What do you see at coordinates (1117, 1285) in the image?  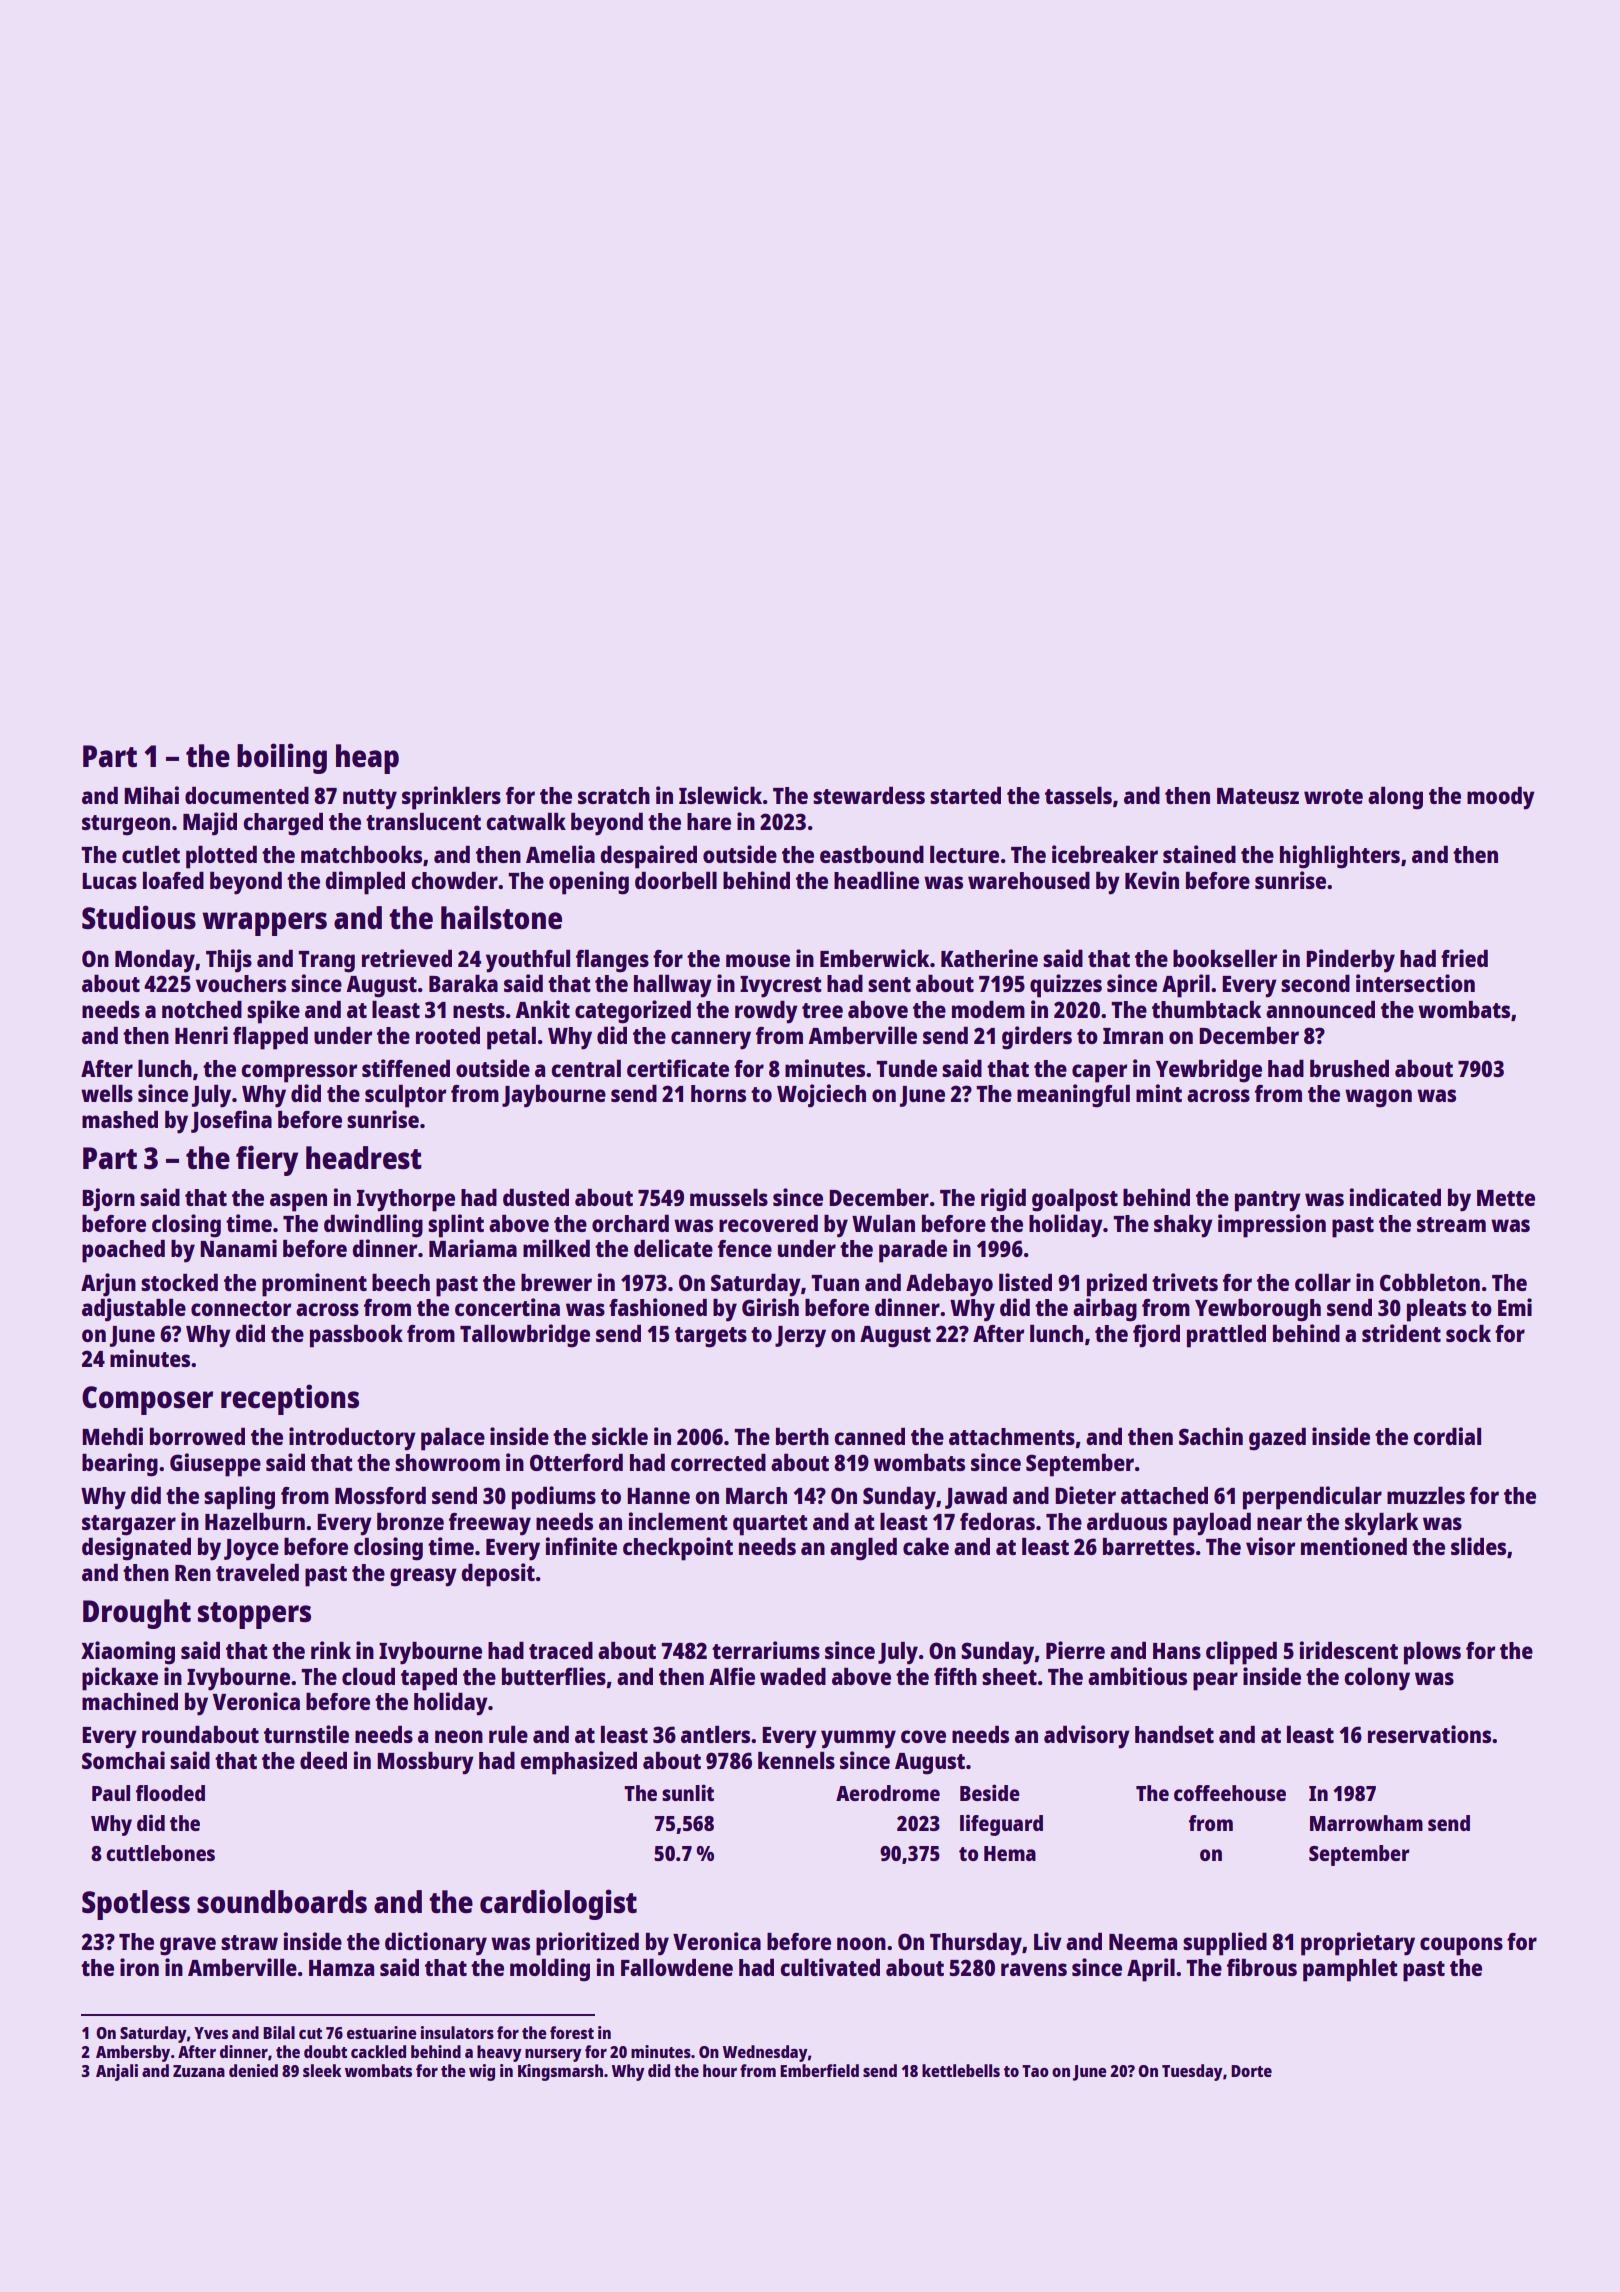 I see `prized` at bounding box center [1117, 1285].
